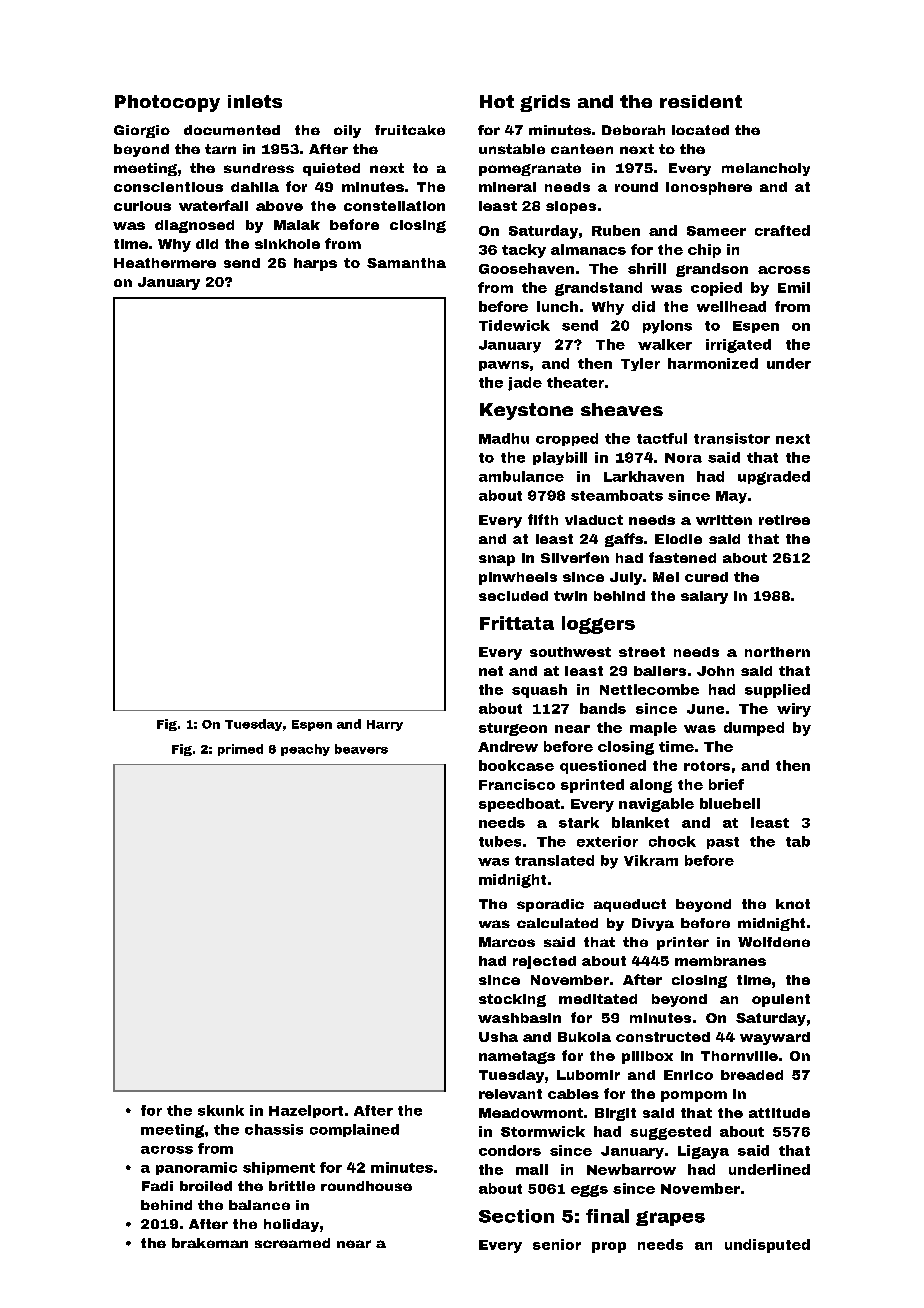 This page has height=1308, width=924. Describe the element at coordinates (279, 1168) in the page. I see `shipment` at that location.
